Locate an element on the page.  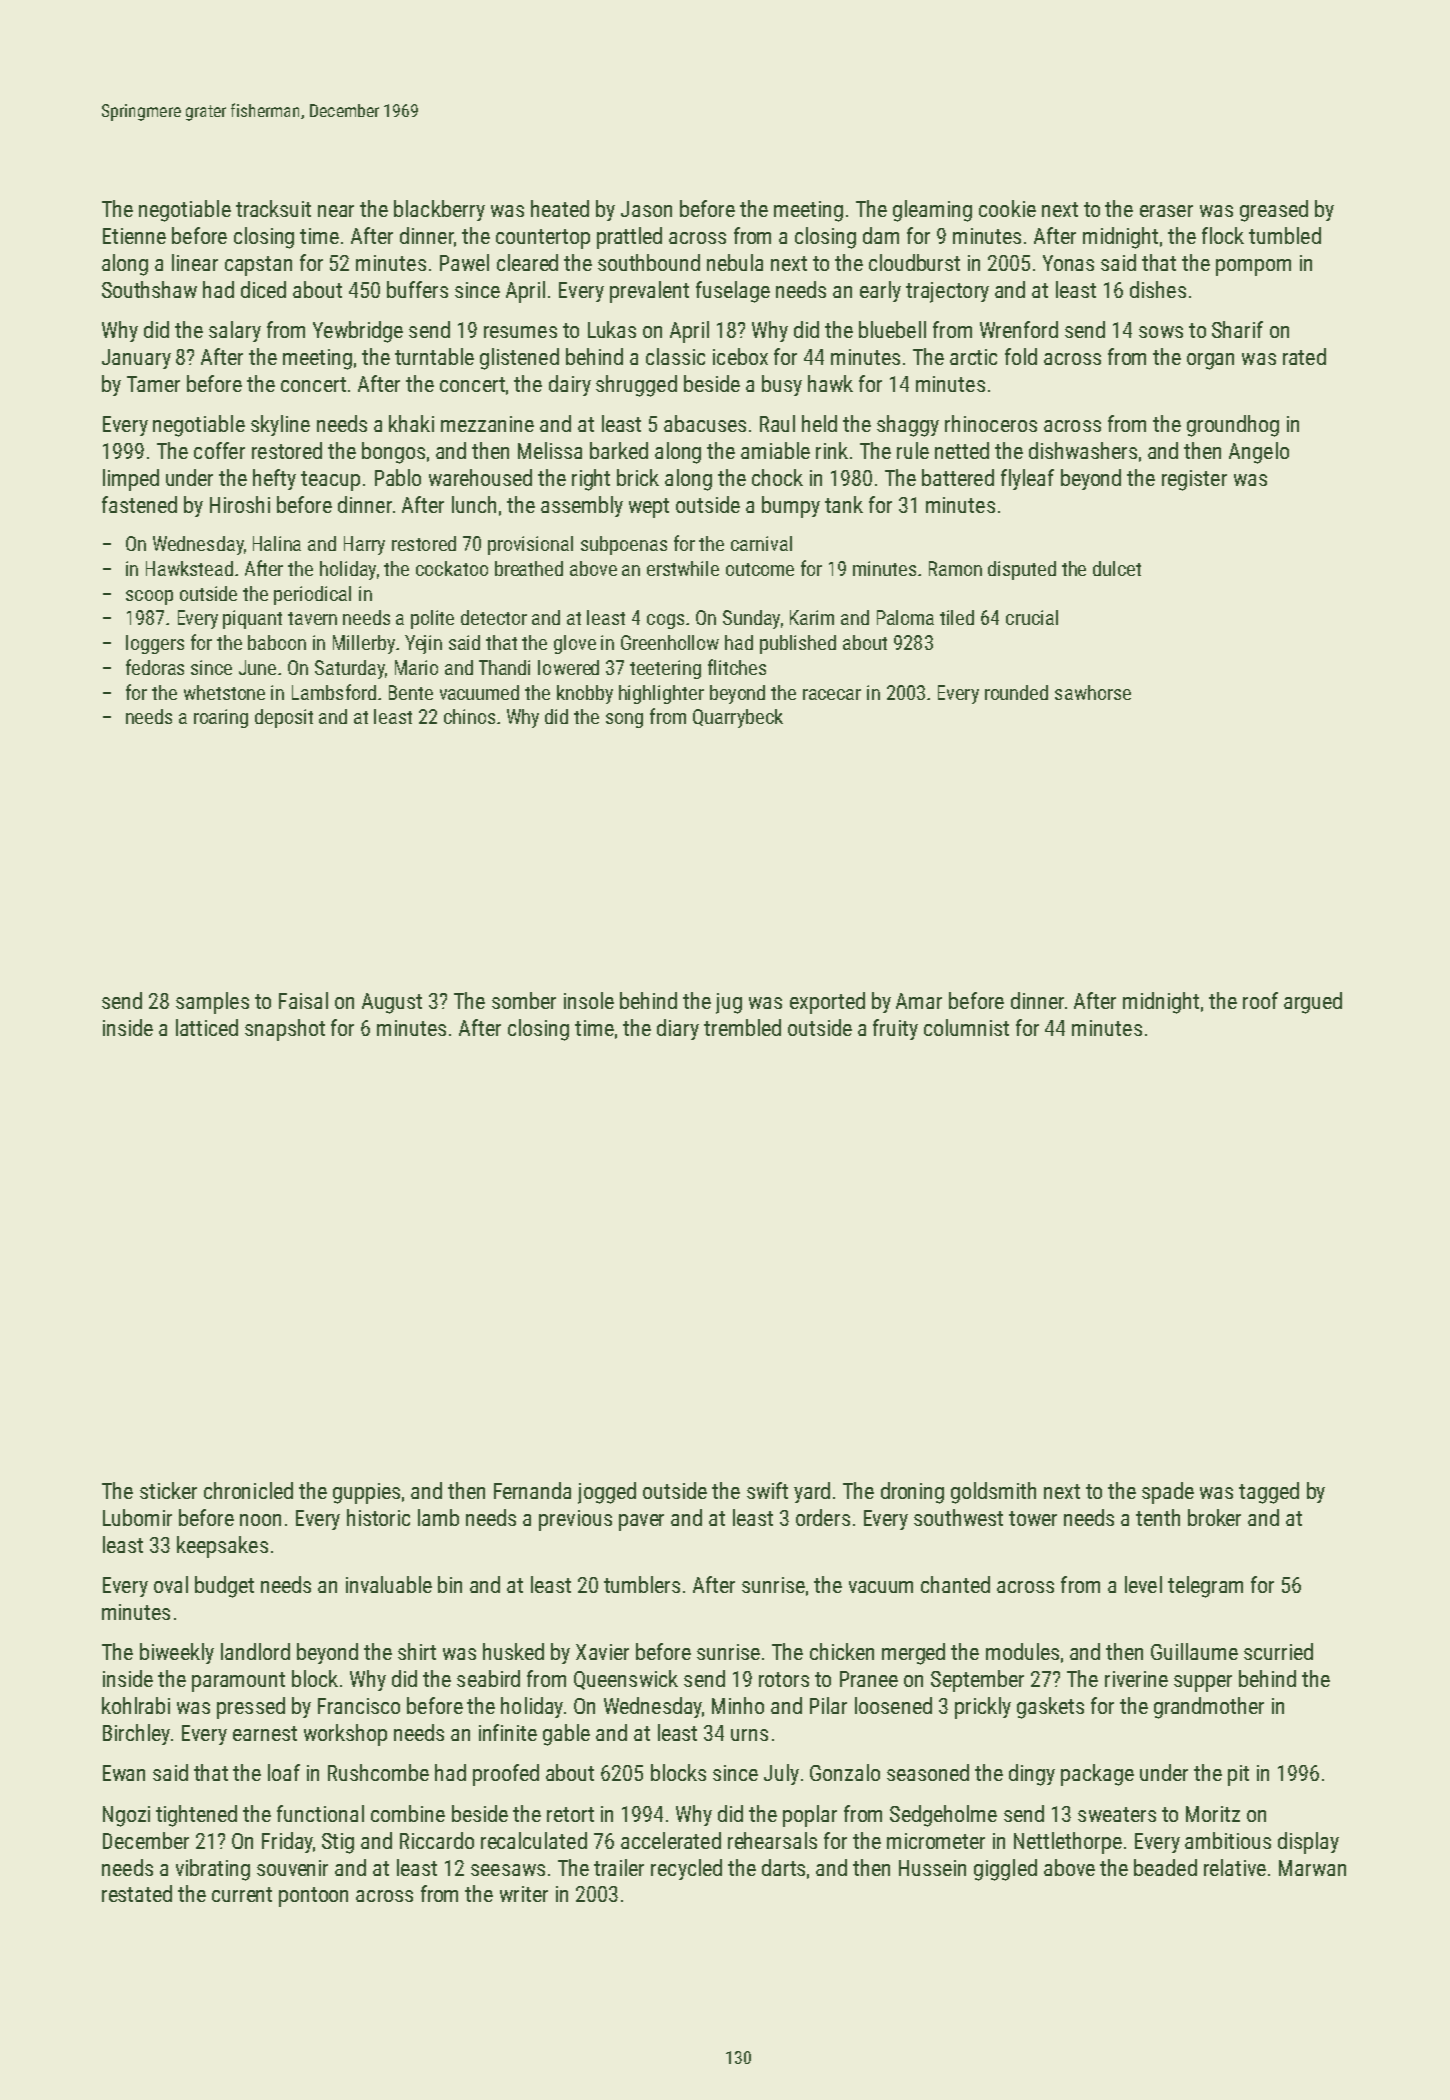
gleaming is located at coordinates (932, 211).
